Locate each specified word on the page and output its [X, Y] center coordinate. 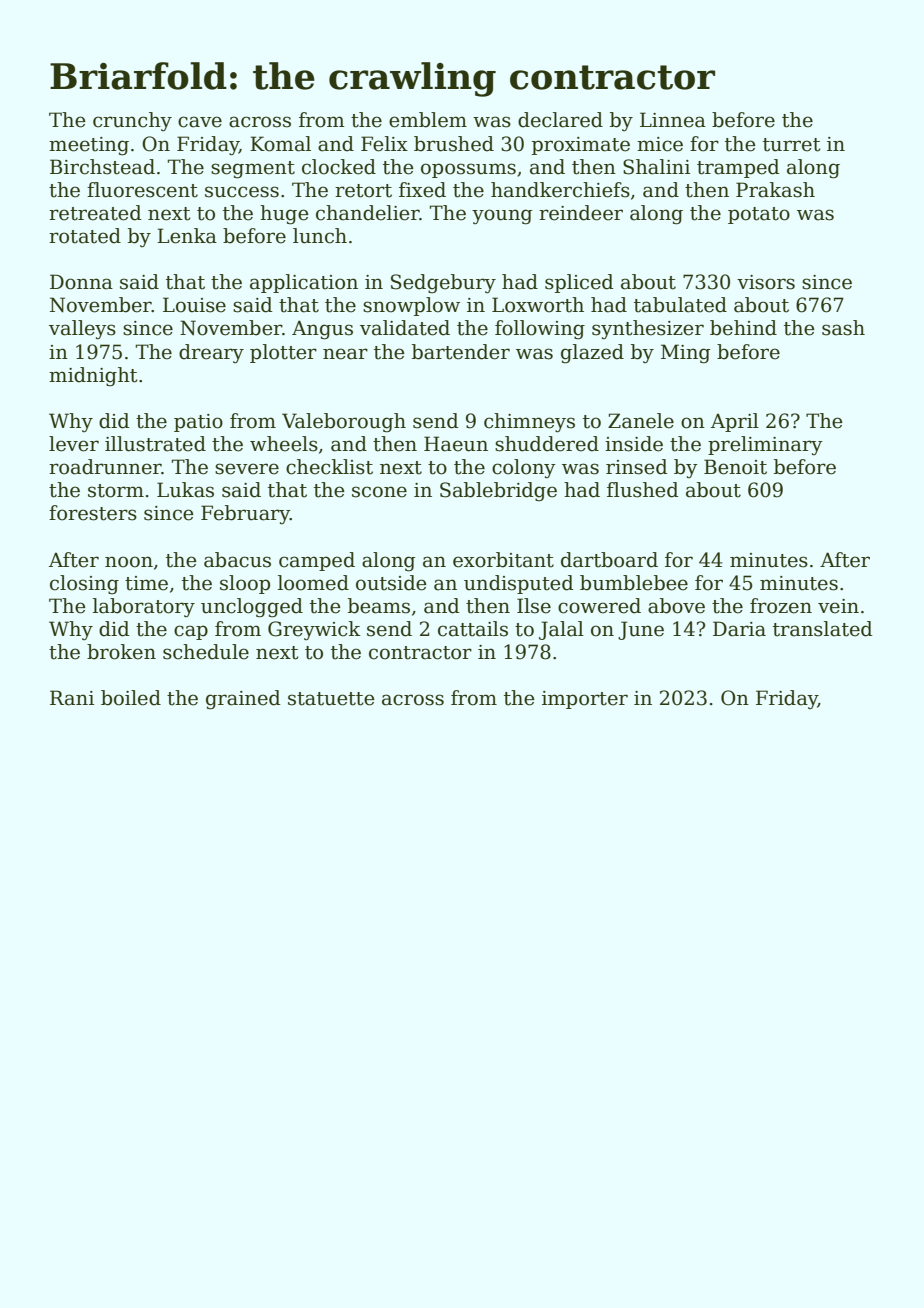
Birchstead [102, 167]
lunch [320, 236]
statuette [331, 699]
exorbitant [503, 560]
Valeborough [344, 423]
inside [634, 444]
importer [585, 700]
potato [759, 215]
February [245, 514]
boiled [131, 698]
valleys [82, 329]
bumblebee [634, 583]
